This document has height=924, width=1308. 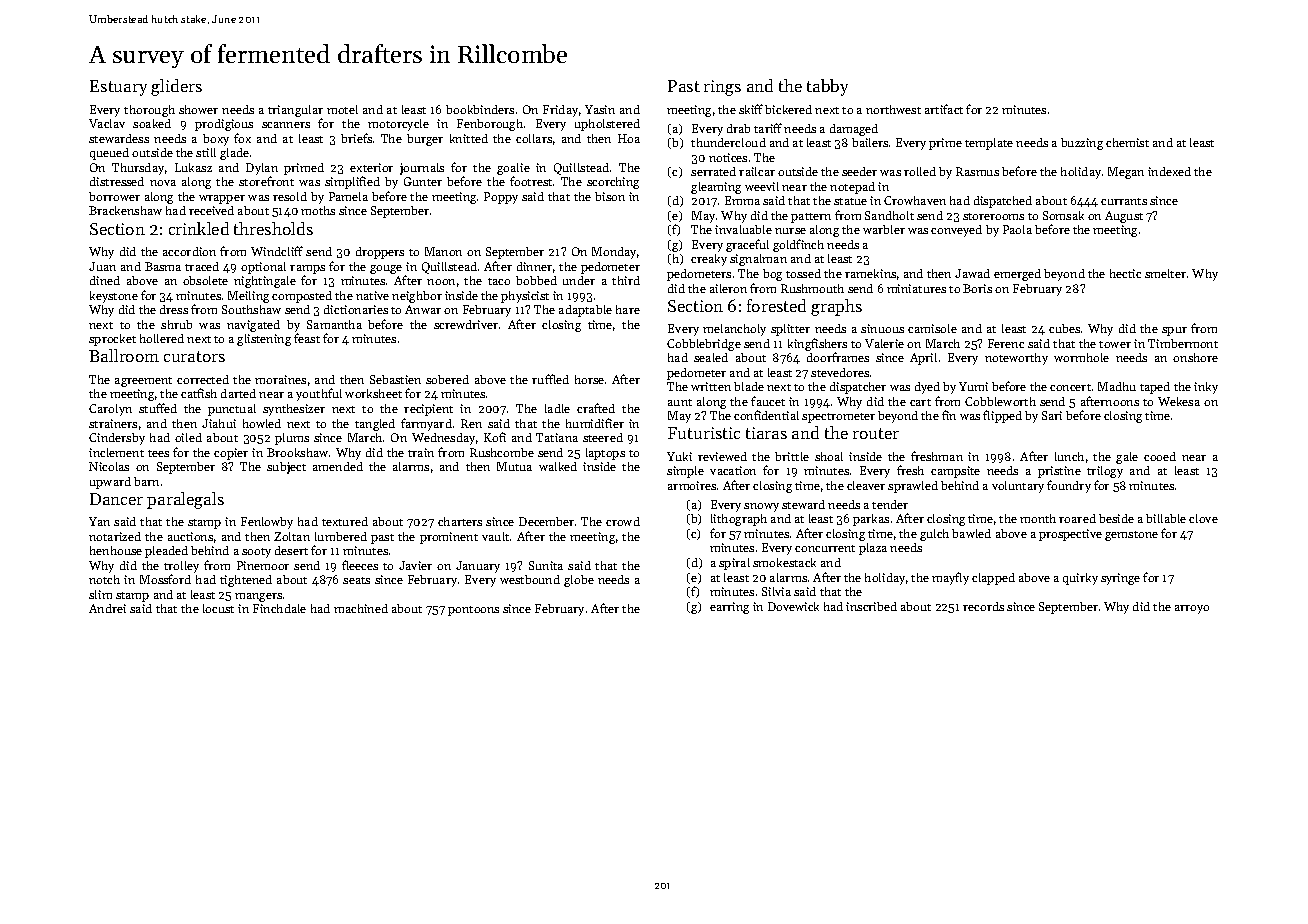 I want to click on snowy, so click(x=761, y=507).
